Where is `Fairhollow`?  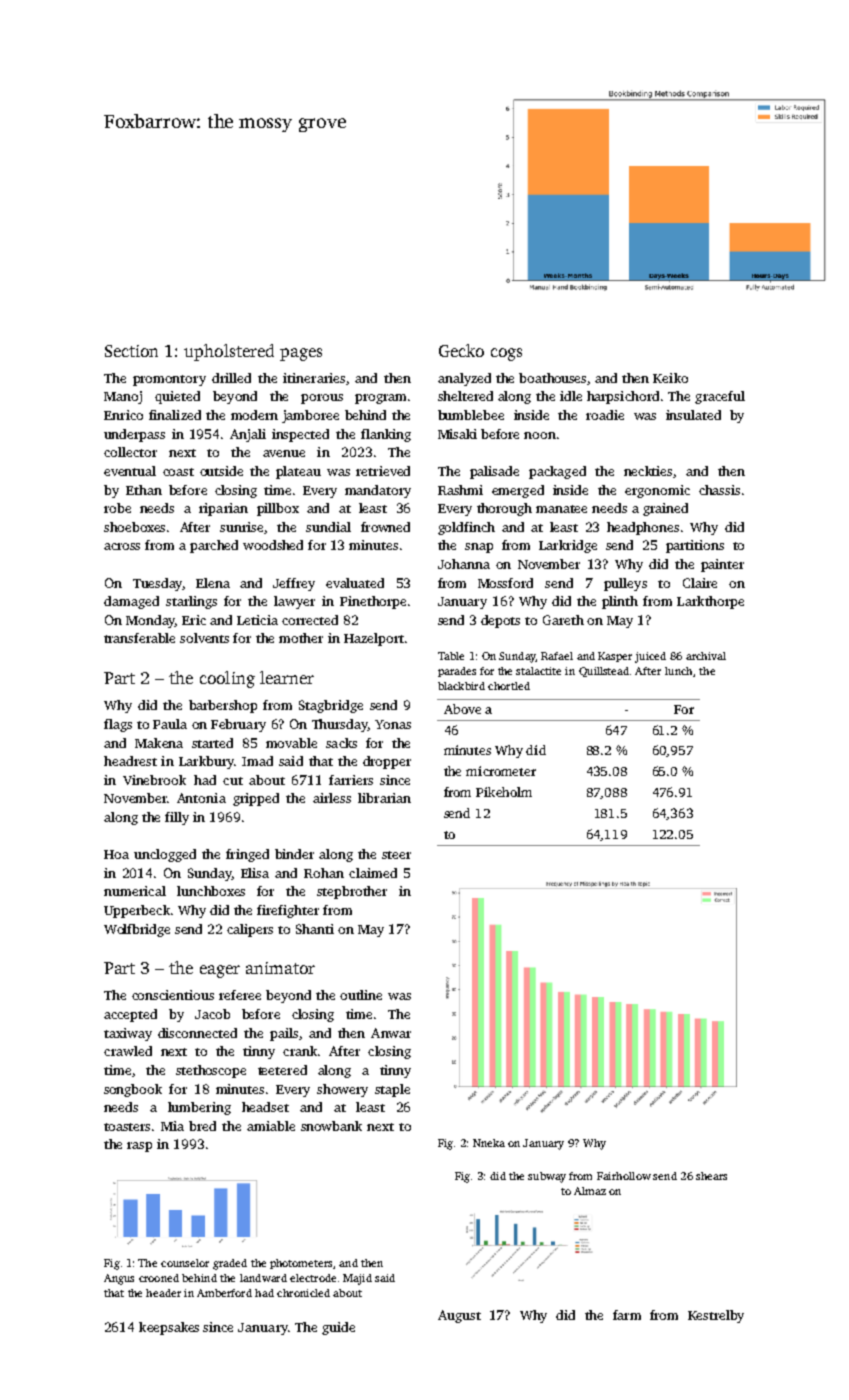
Fairhollow is located at coordinates (624, 1176).
